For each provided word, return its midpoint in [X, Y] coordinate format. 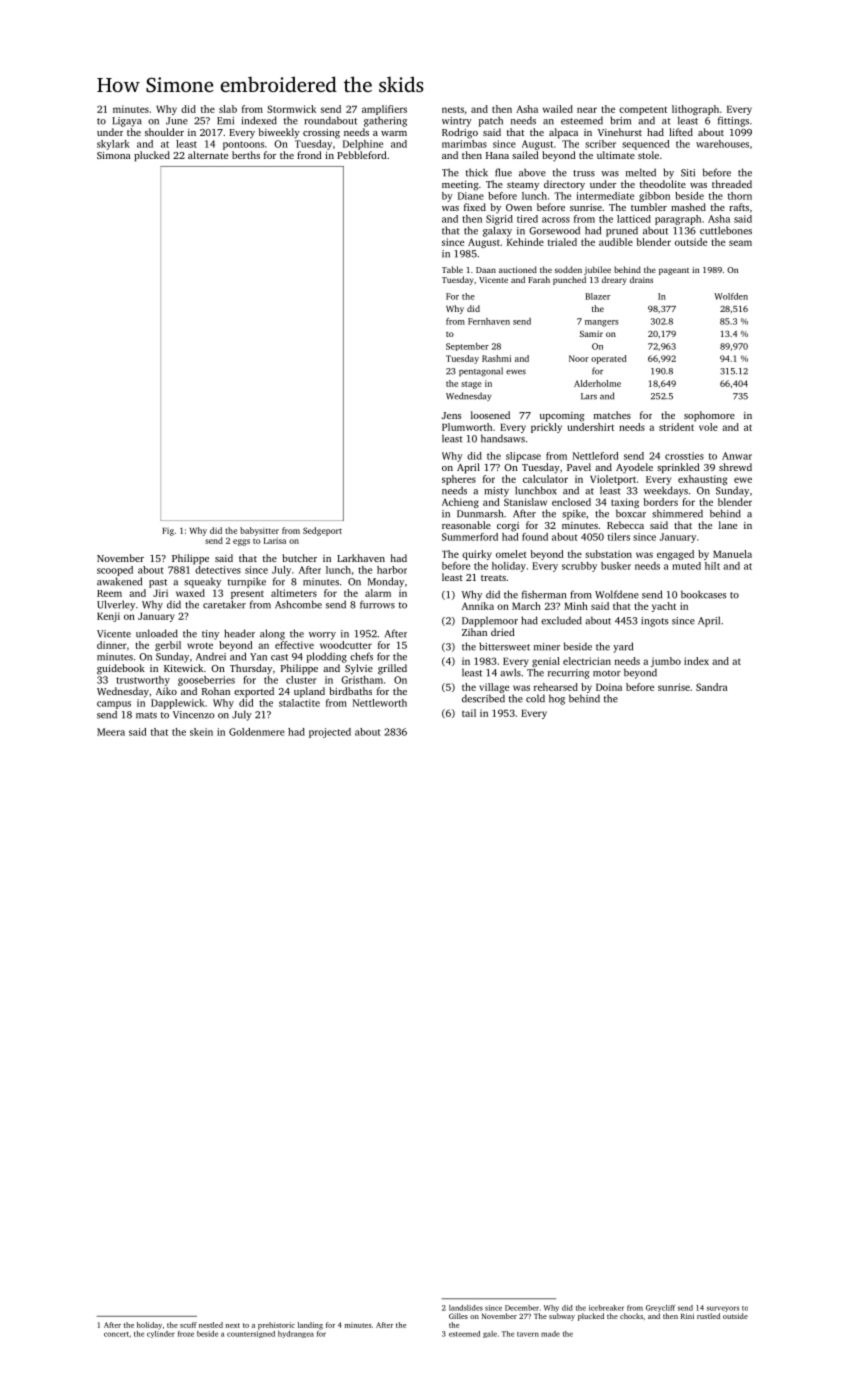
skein [201, 732]
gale [490, 1334]
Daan [486, 270]
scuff [188, 1325]
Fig [168, 531]
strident [676, 427]
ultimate [616, 155]
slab [228, 109]
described [483, 698]
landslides [466, 1308]
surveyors [723, 1309]
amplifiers [384, 110]
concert [116, 1334]
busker [616, 566]
